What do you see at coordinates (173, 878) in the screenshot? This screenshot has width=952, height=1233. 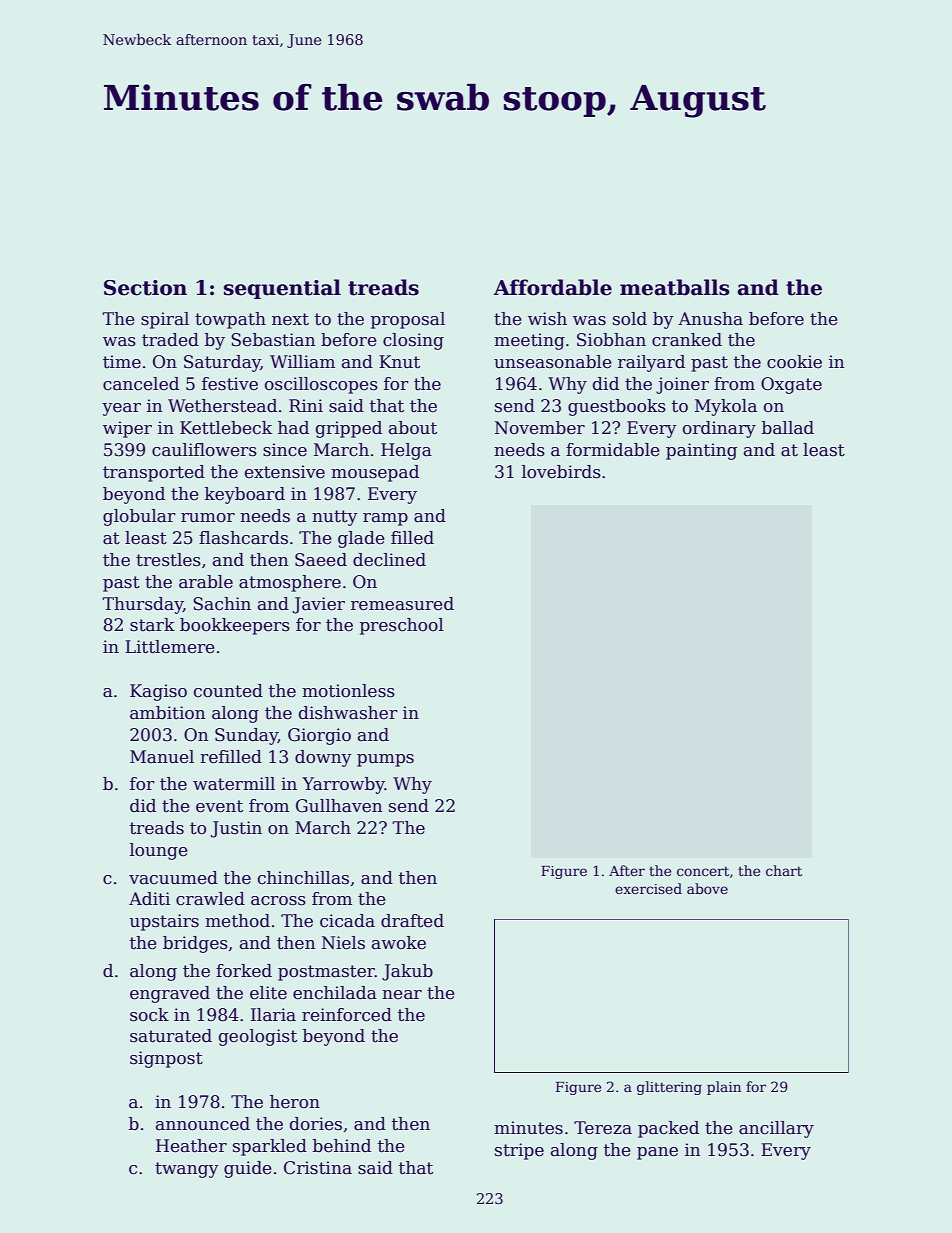 I see `vacuumed` at bounding box center [173, 878].
